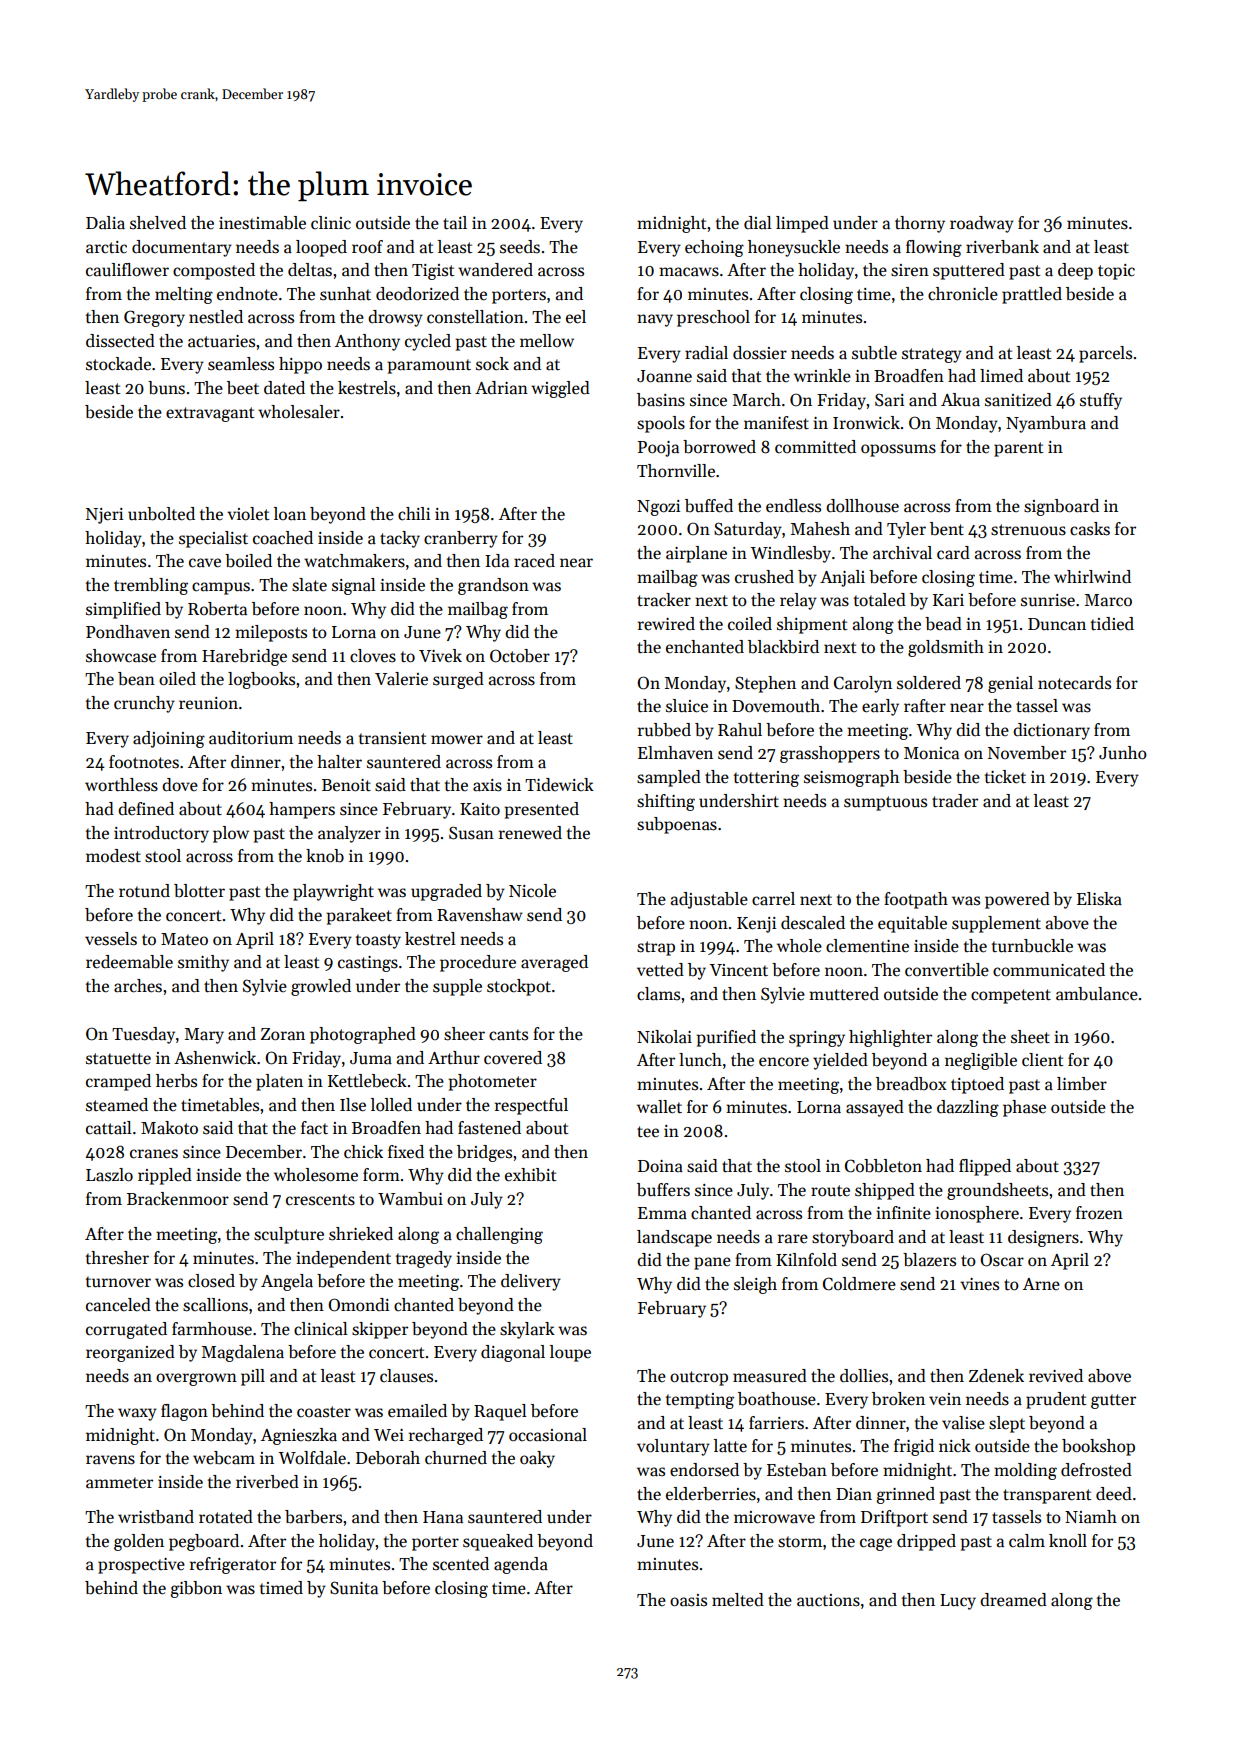 The width and height of the page is (1233, 1743). I want to click on navy, so click(655, 320).
